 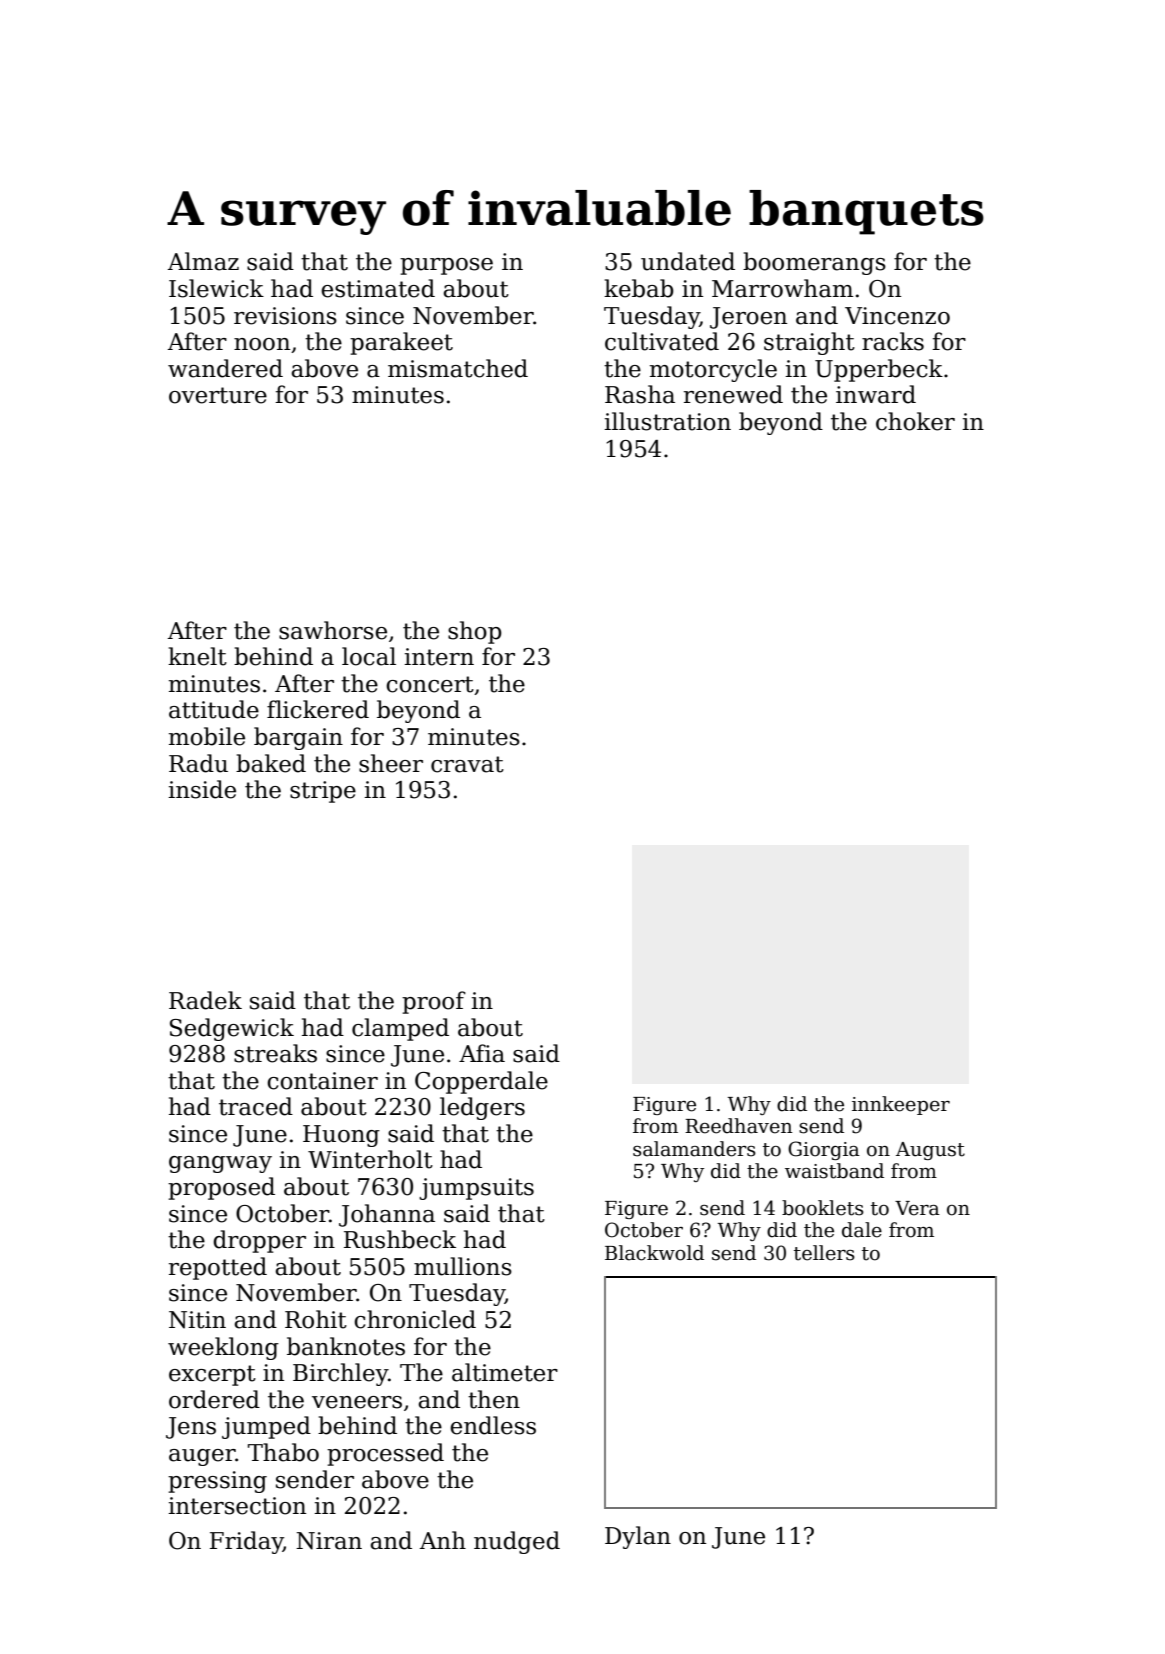 What do you see at coordinates (475, 632) in the document?
I see `shop` at bounding box center [475, 632].
